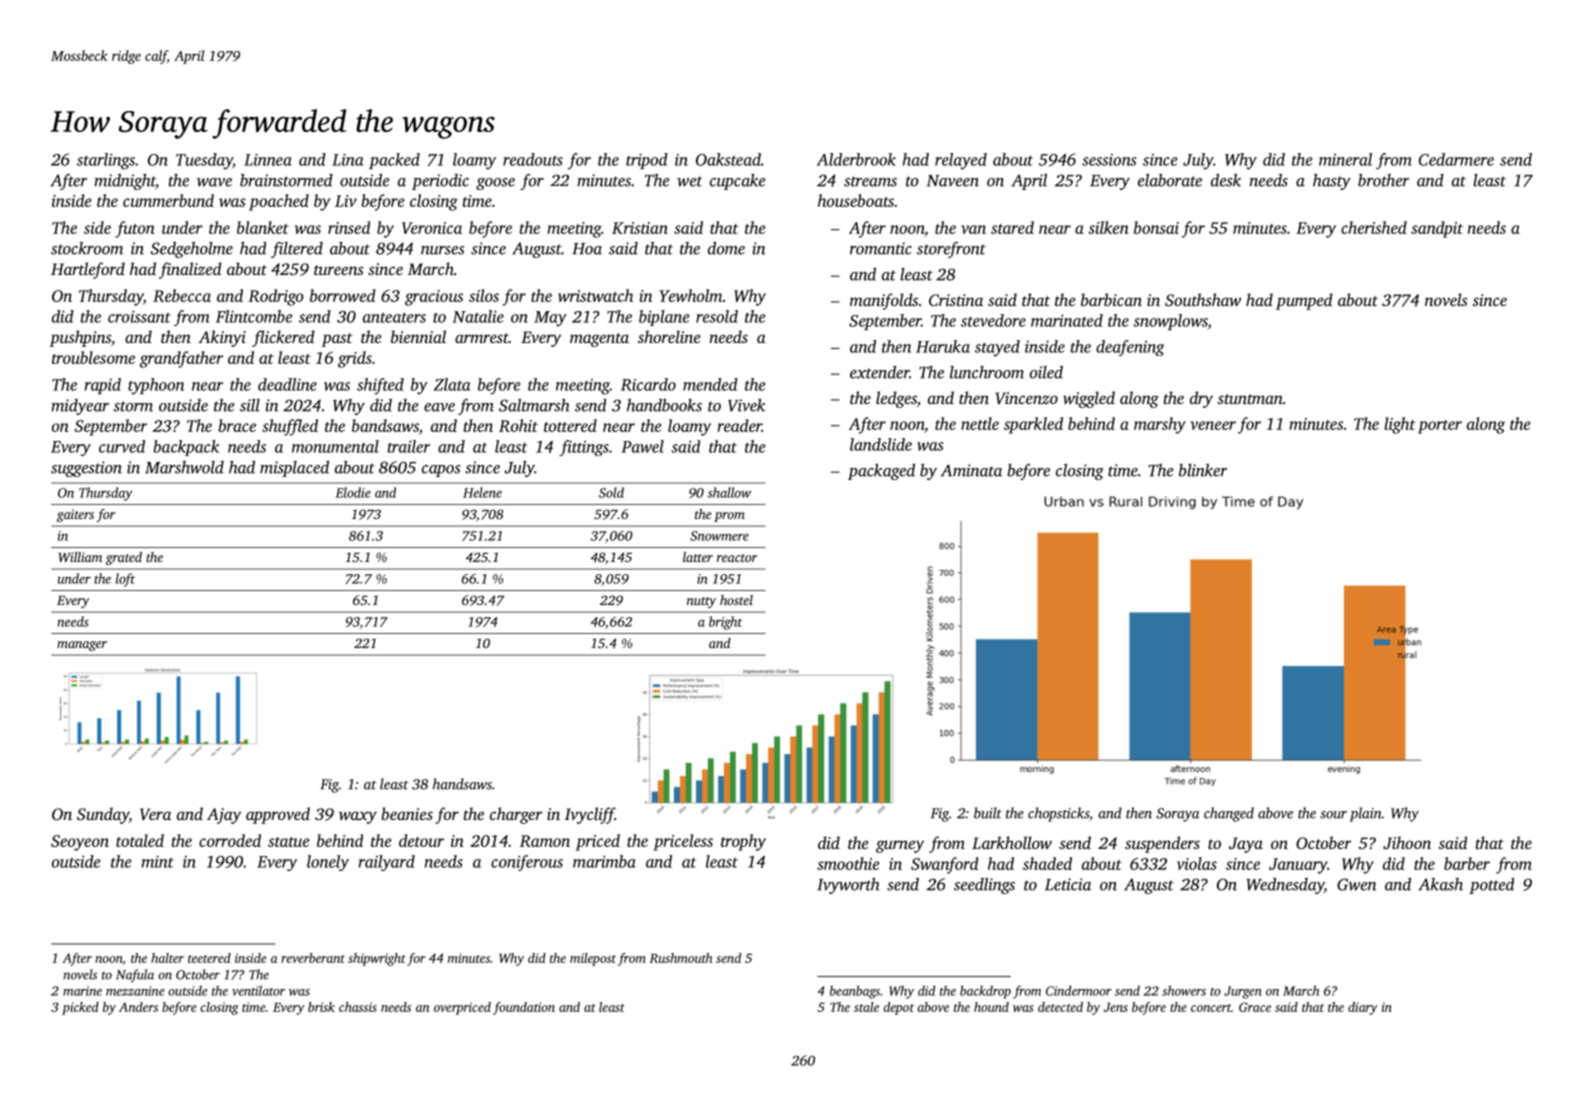  Describe the element at coordinates (82, 646) in the document. I see `manager` at that location.
